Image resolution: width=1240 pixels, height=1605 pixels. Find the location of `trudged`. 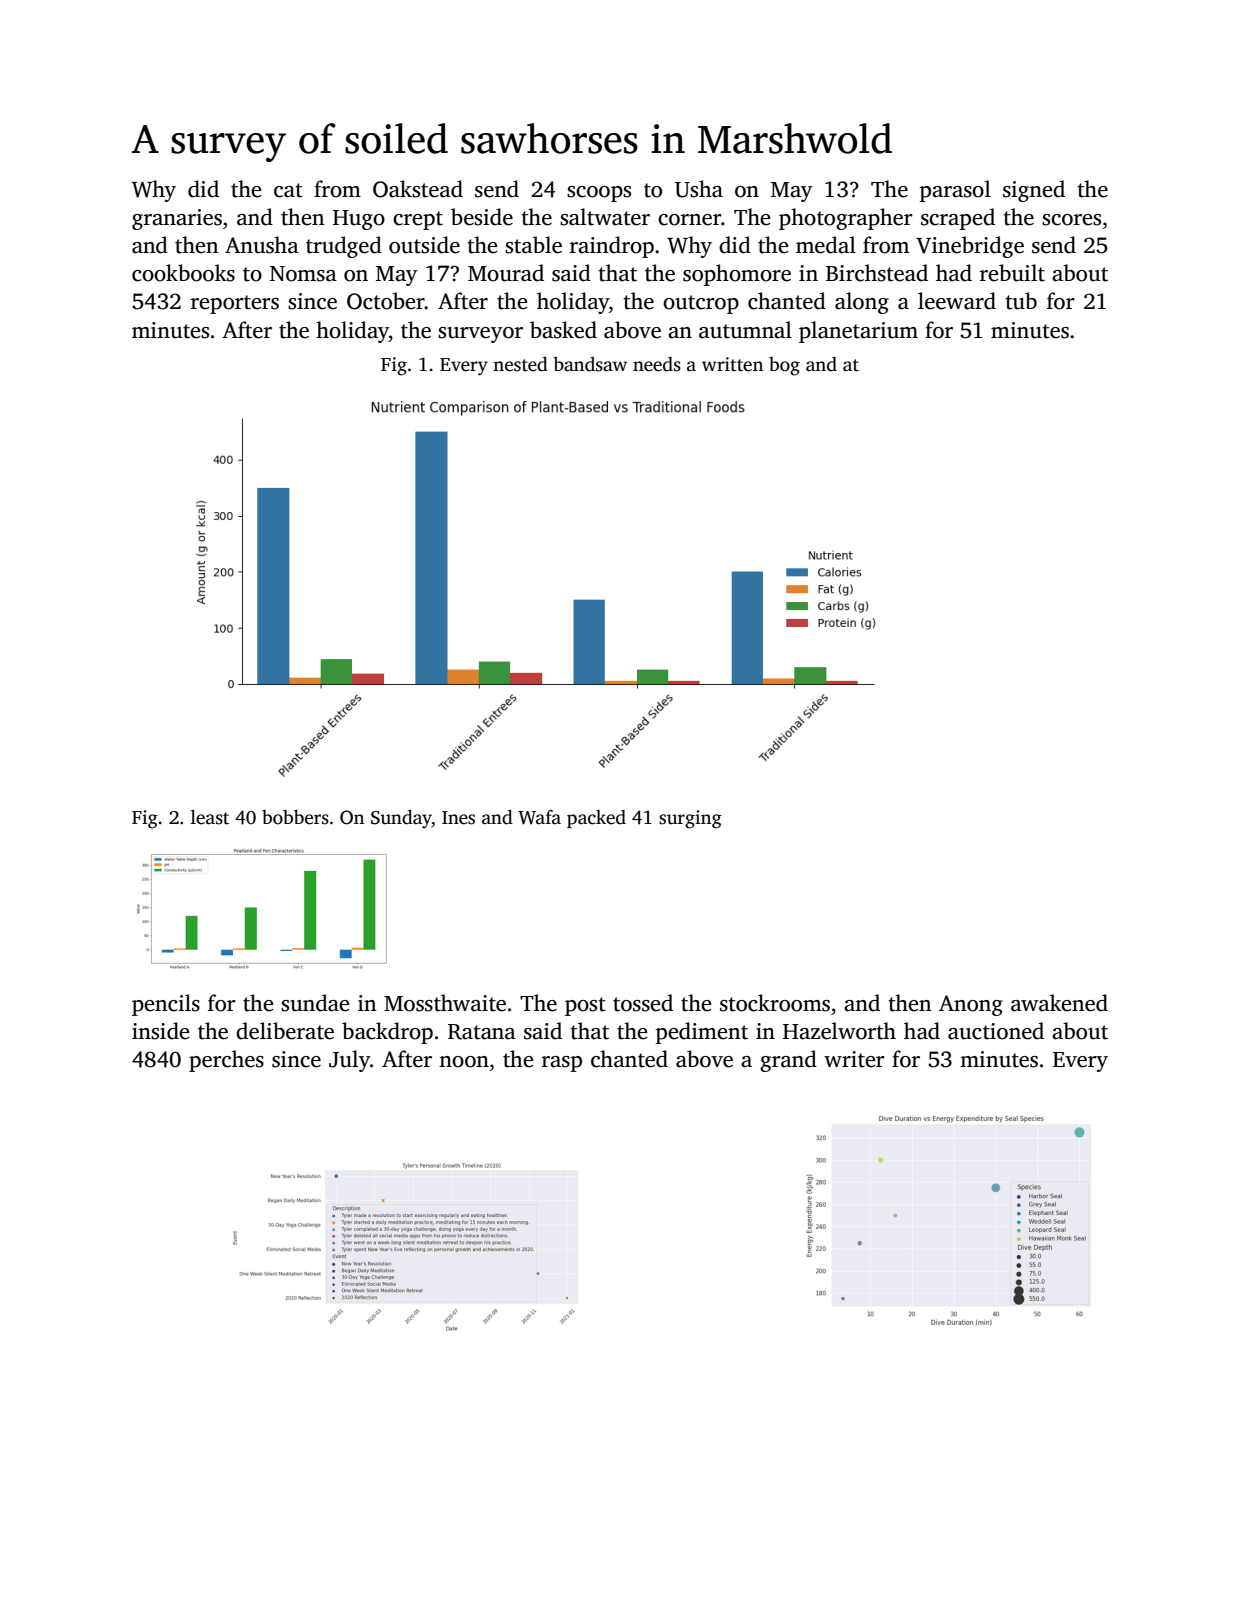

trudged is located at coordinates (344, 247).
